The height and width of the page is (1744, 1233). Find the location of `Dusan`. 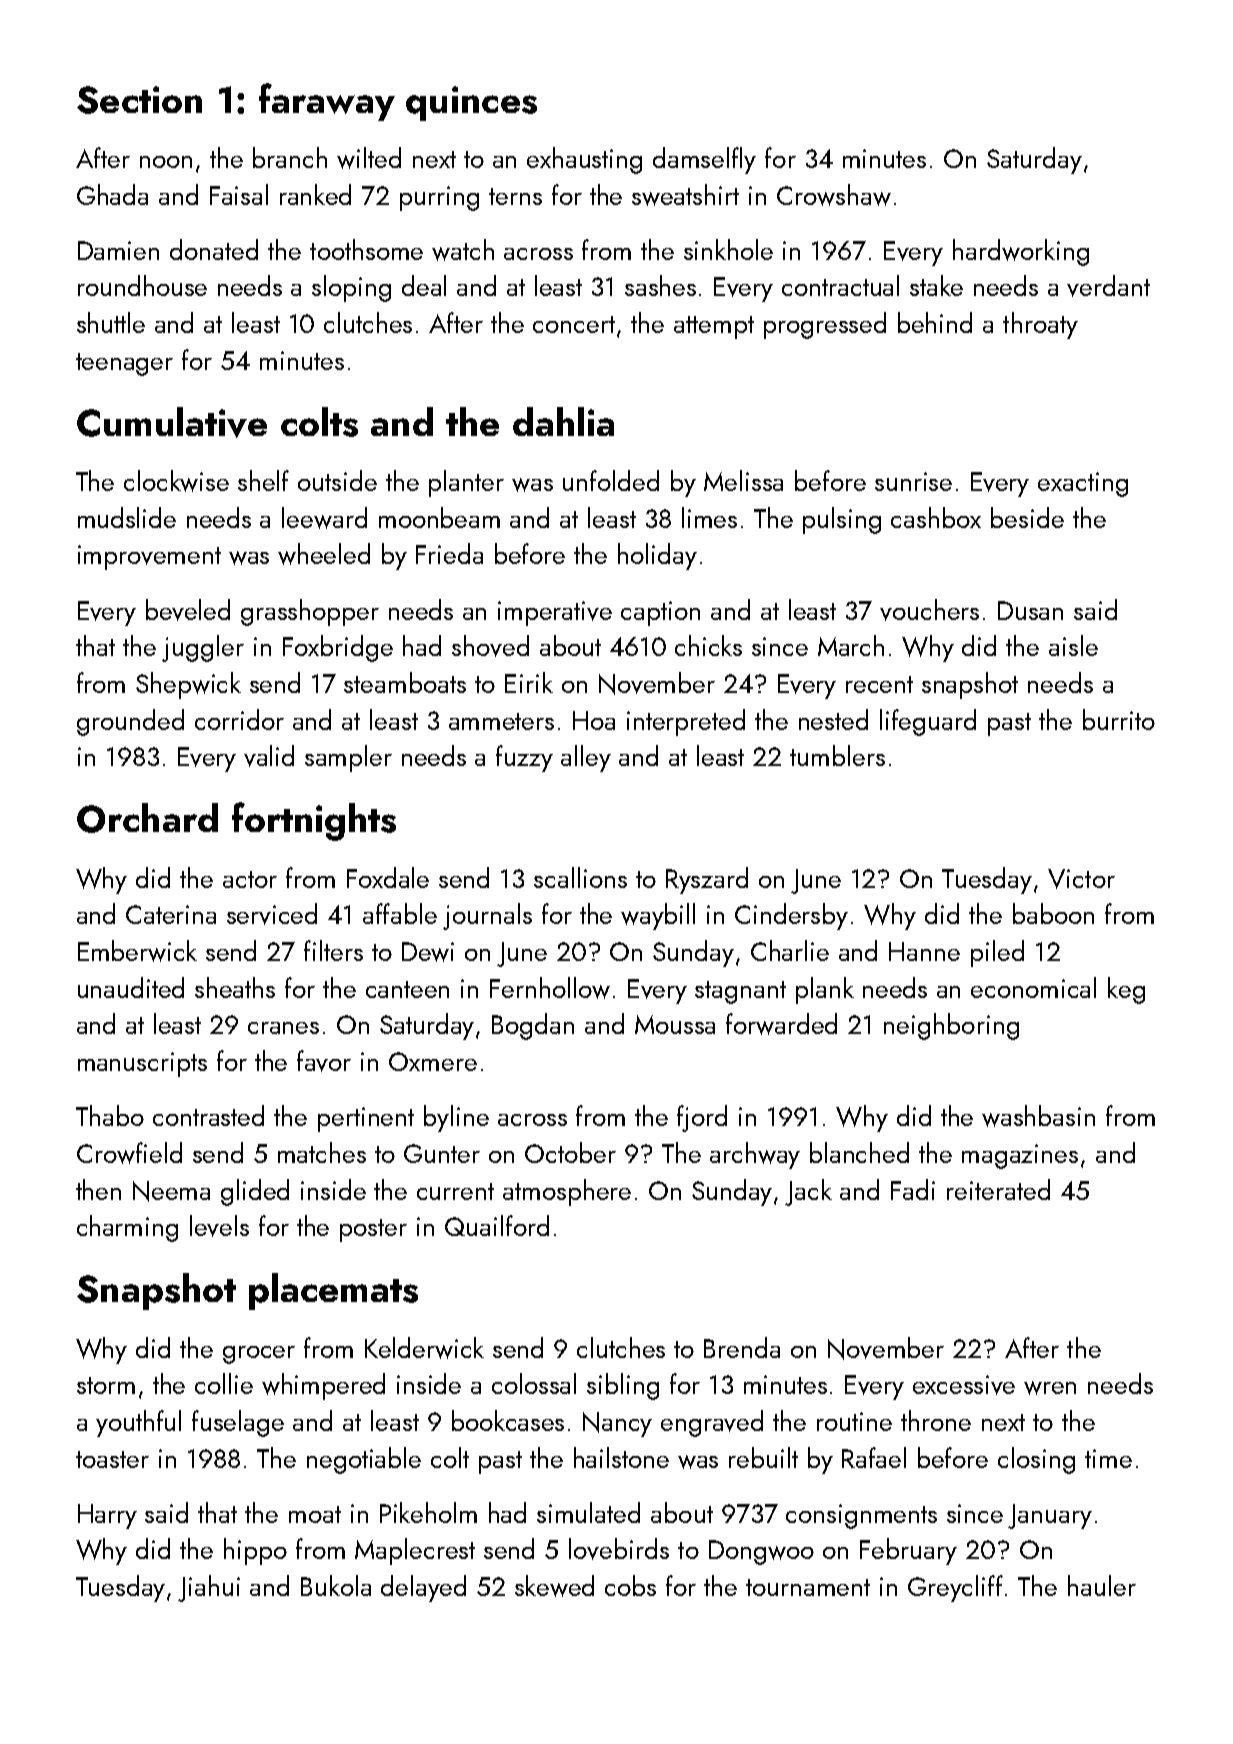

Dusan is located at coordinates (1030, 610).
